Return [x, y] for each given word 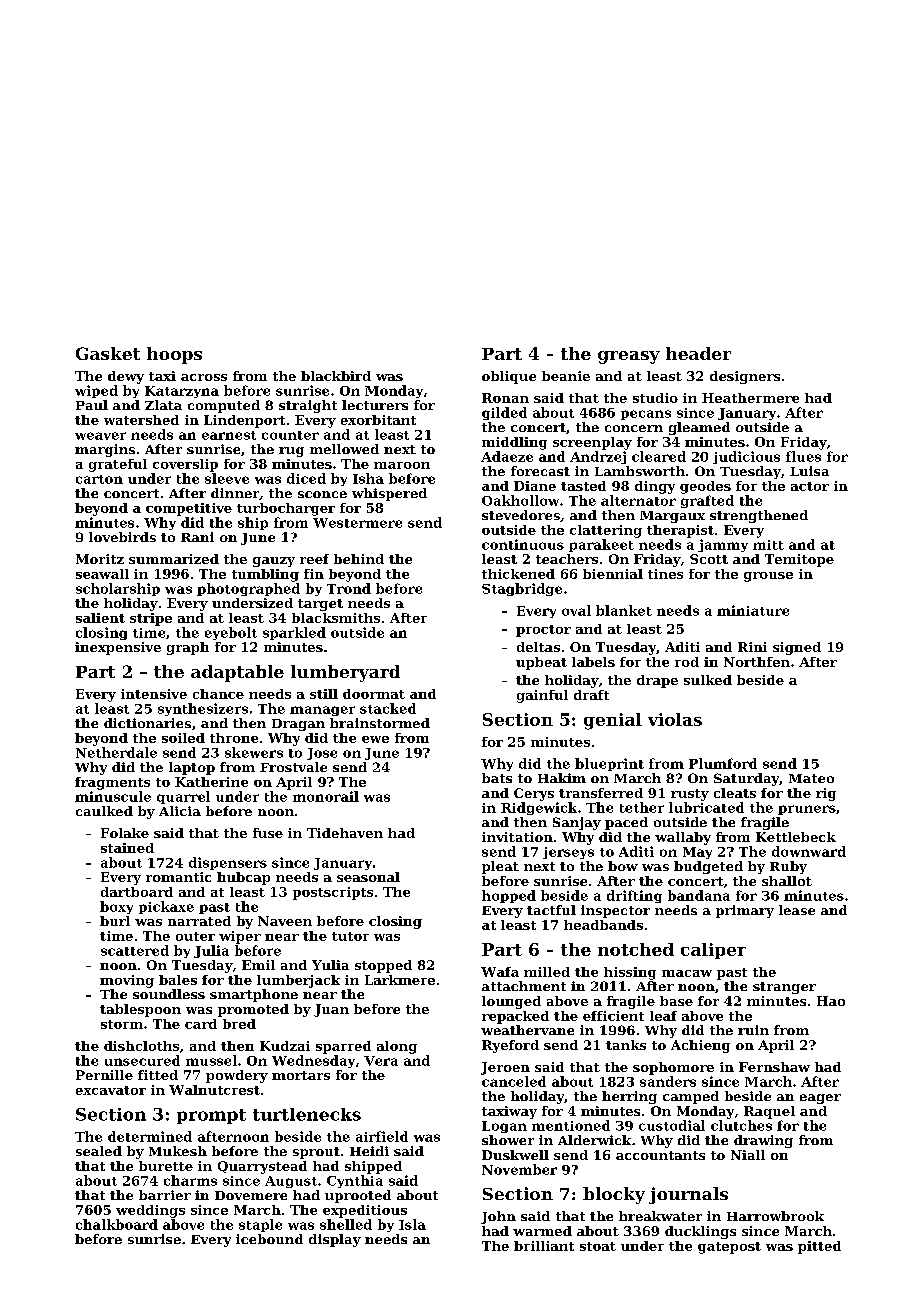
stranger [784, 988]
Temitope [799, 560]
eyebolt [231, 633]
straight [308, 406]
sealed [99, 1151]
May [697, 853]
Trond [349, 588]
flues [803, 456]
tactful [551, 910]
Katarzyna [182, 392]
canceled [514, 1081]
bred [239, 1024]
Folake [125, 833]
